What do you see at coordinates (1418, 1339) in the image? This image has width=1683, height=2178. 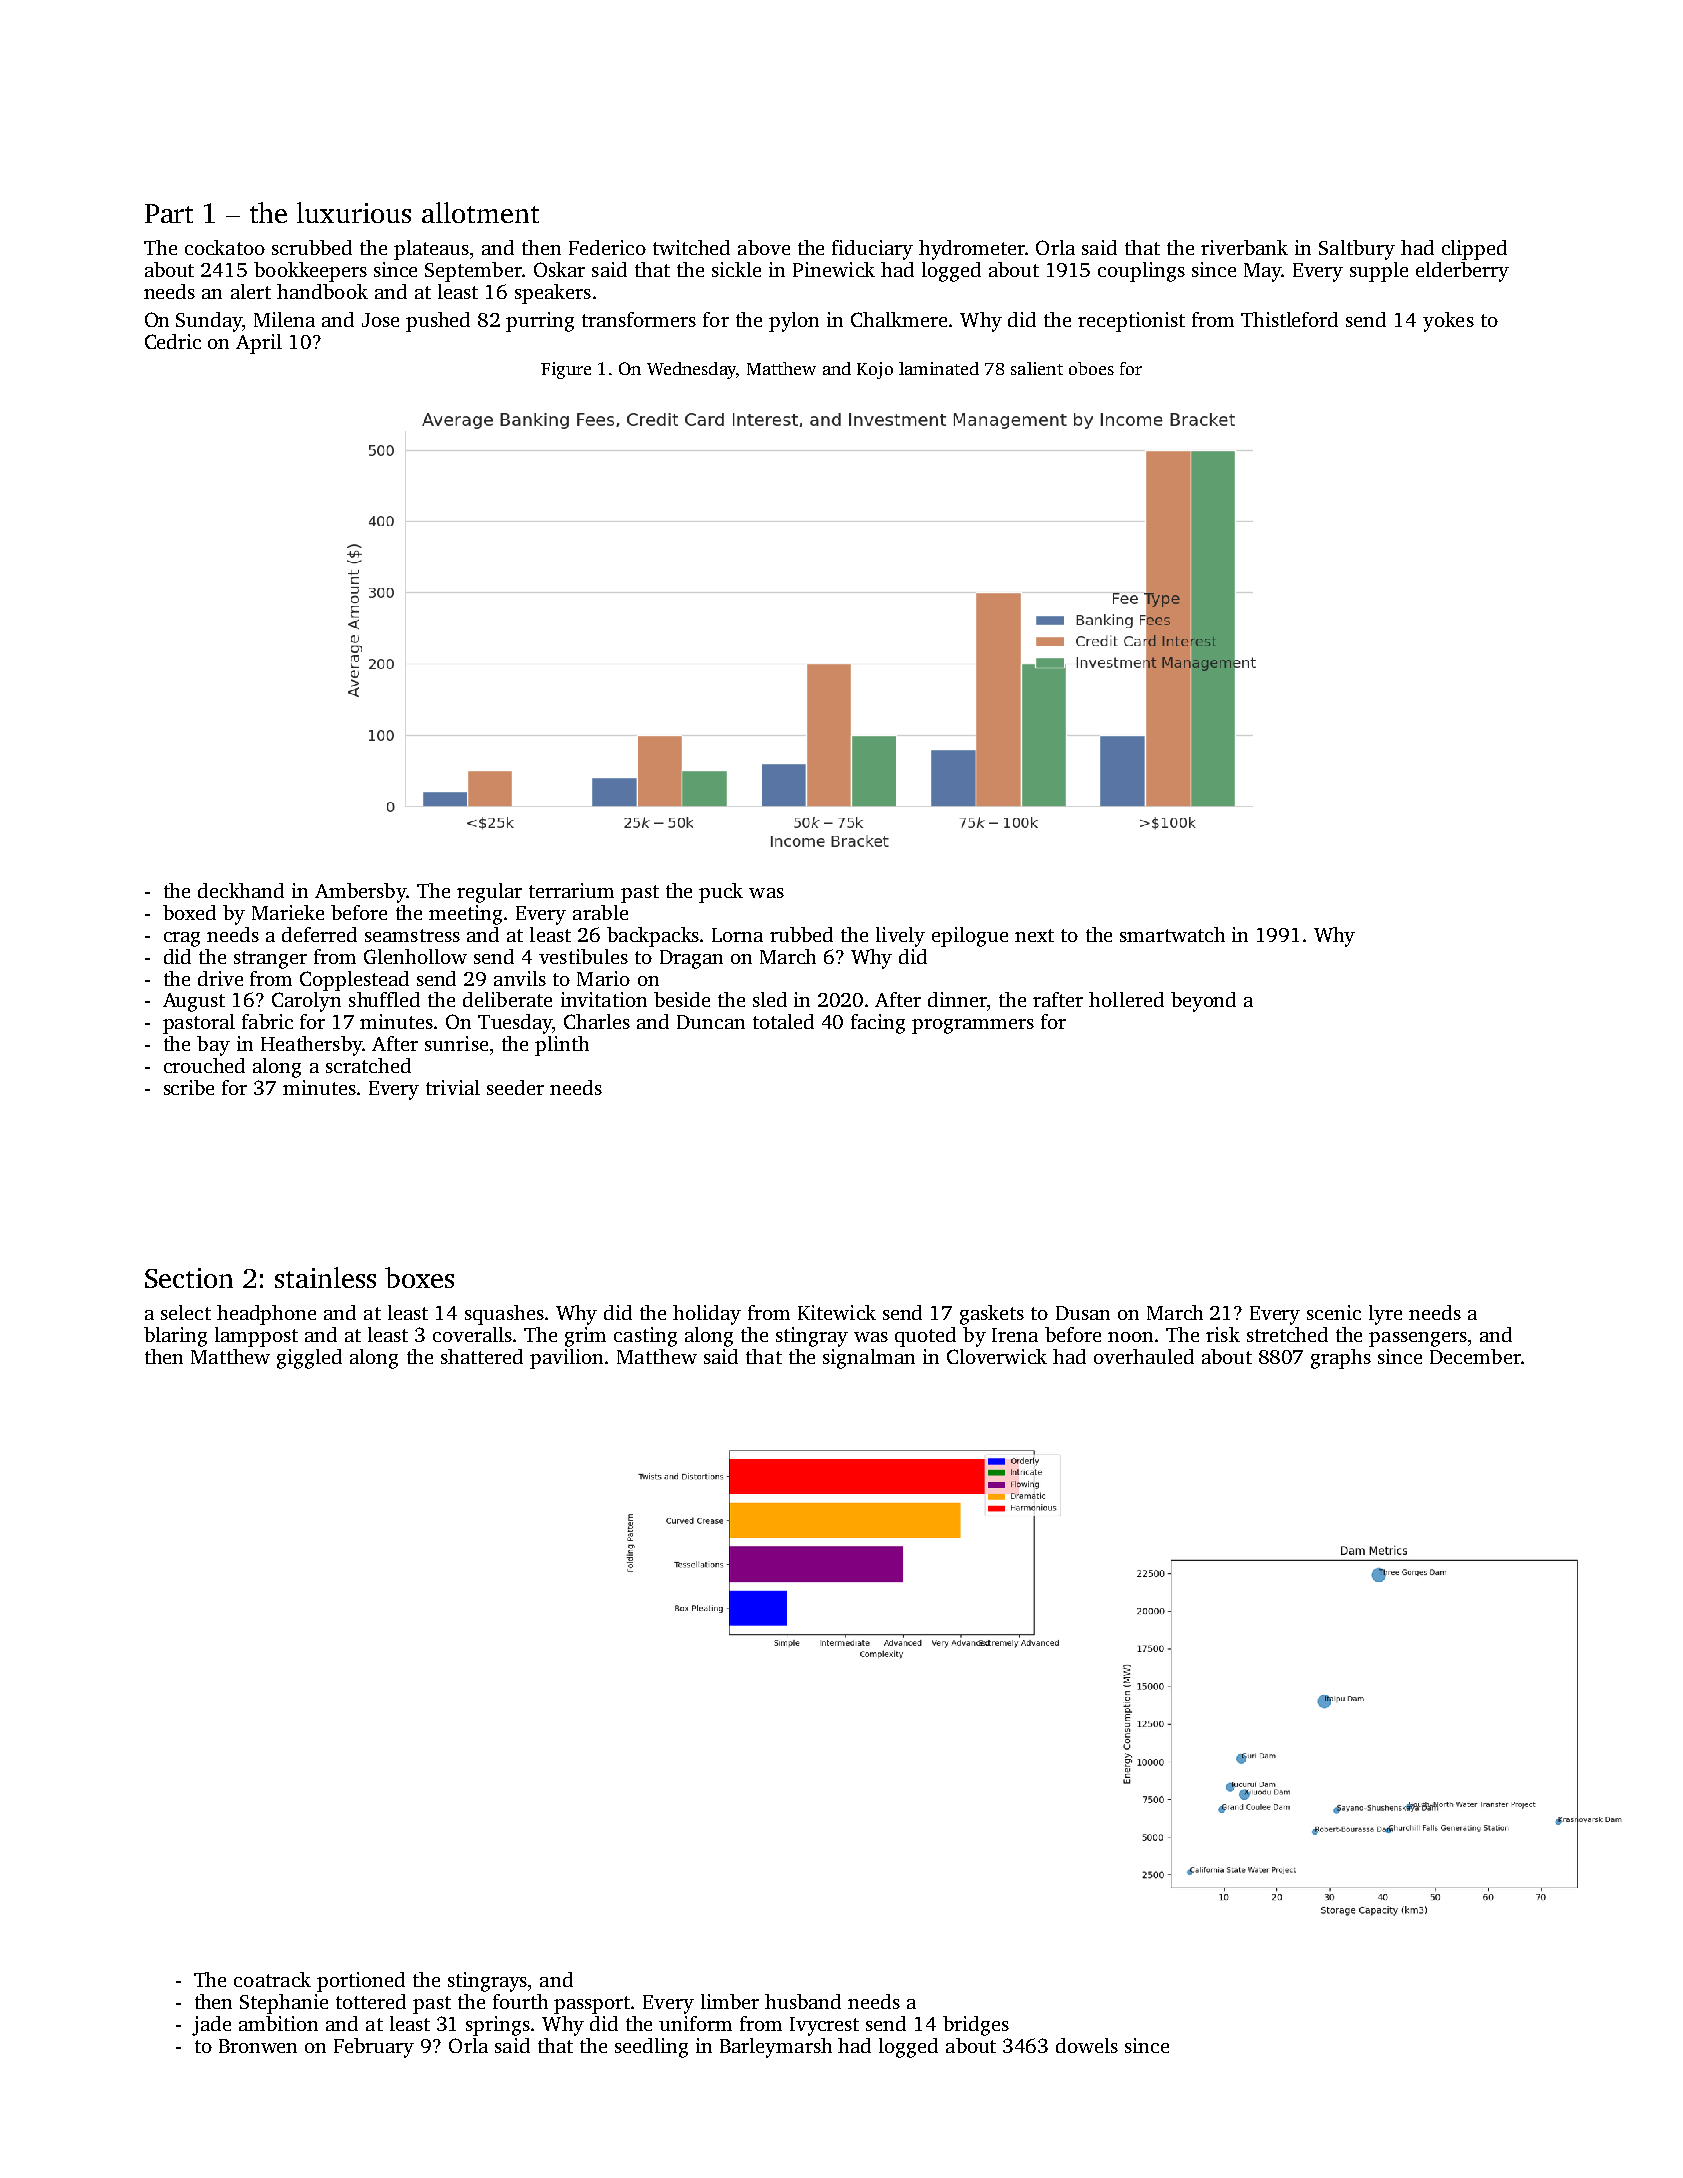 I see `passengers` at bounding box center [1418, 1339].
